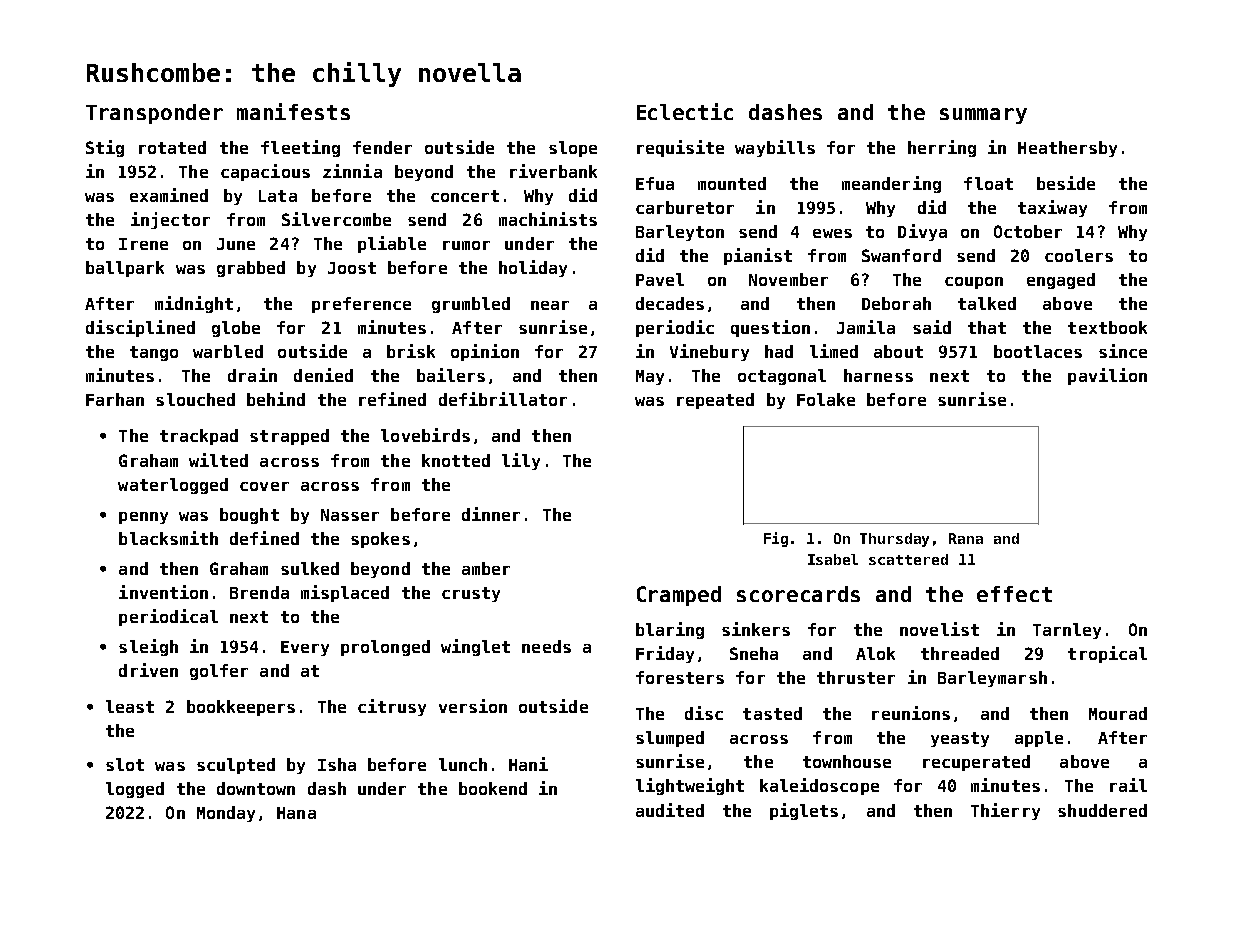  I want to click on zinnia, so click(352, 171).
